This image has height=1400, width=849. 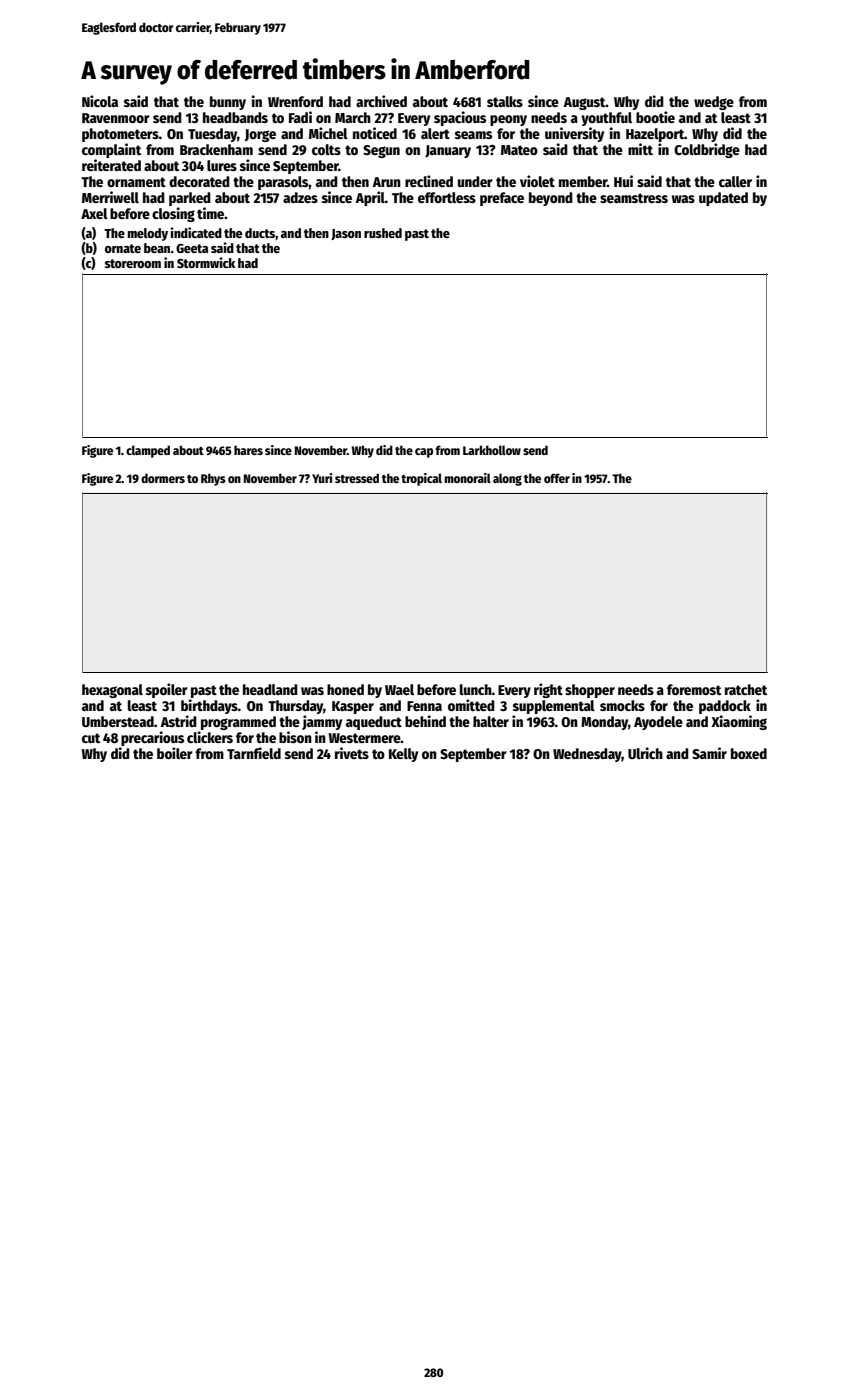 What do you see at coordinates (424, 453) in the image?
I see `cap` at bounding box center [424, 453].
